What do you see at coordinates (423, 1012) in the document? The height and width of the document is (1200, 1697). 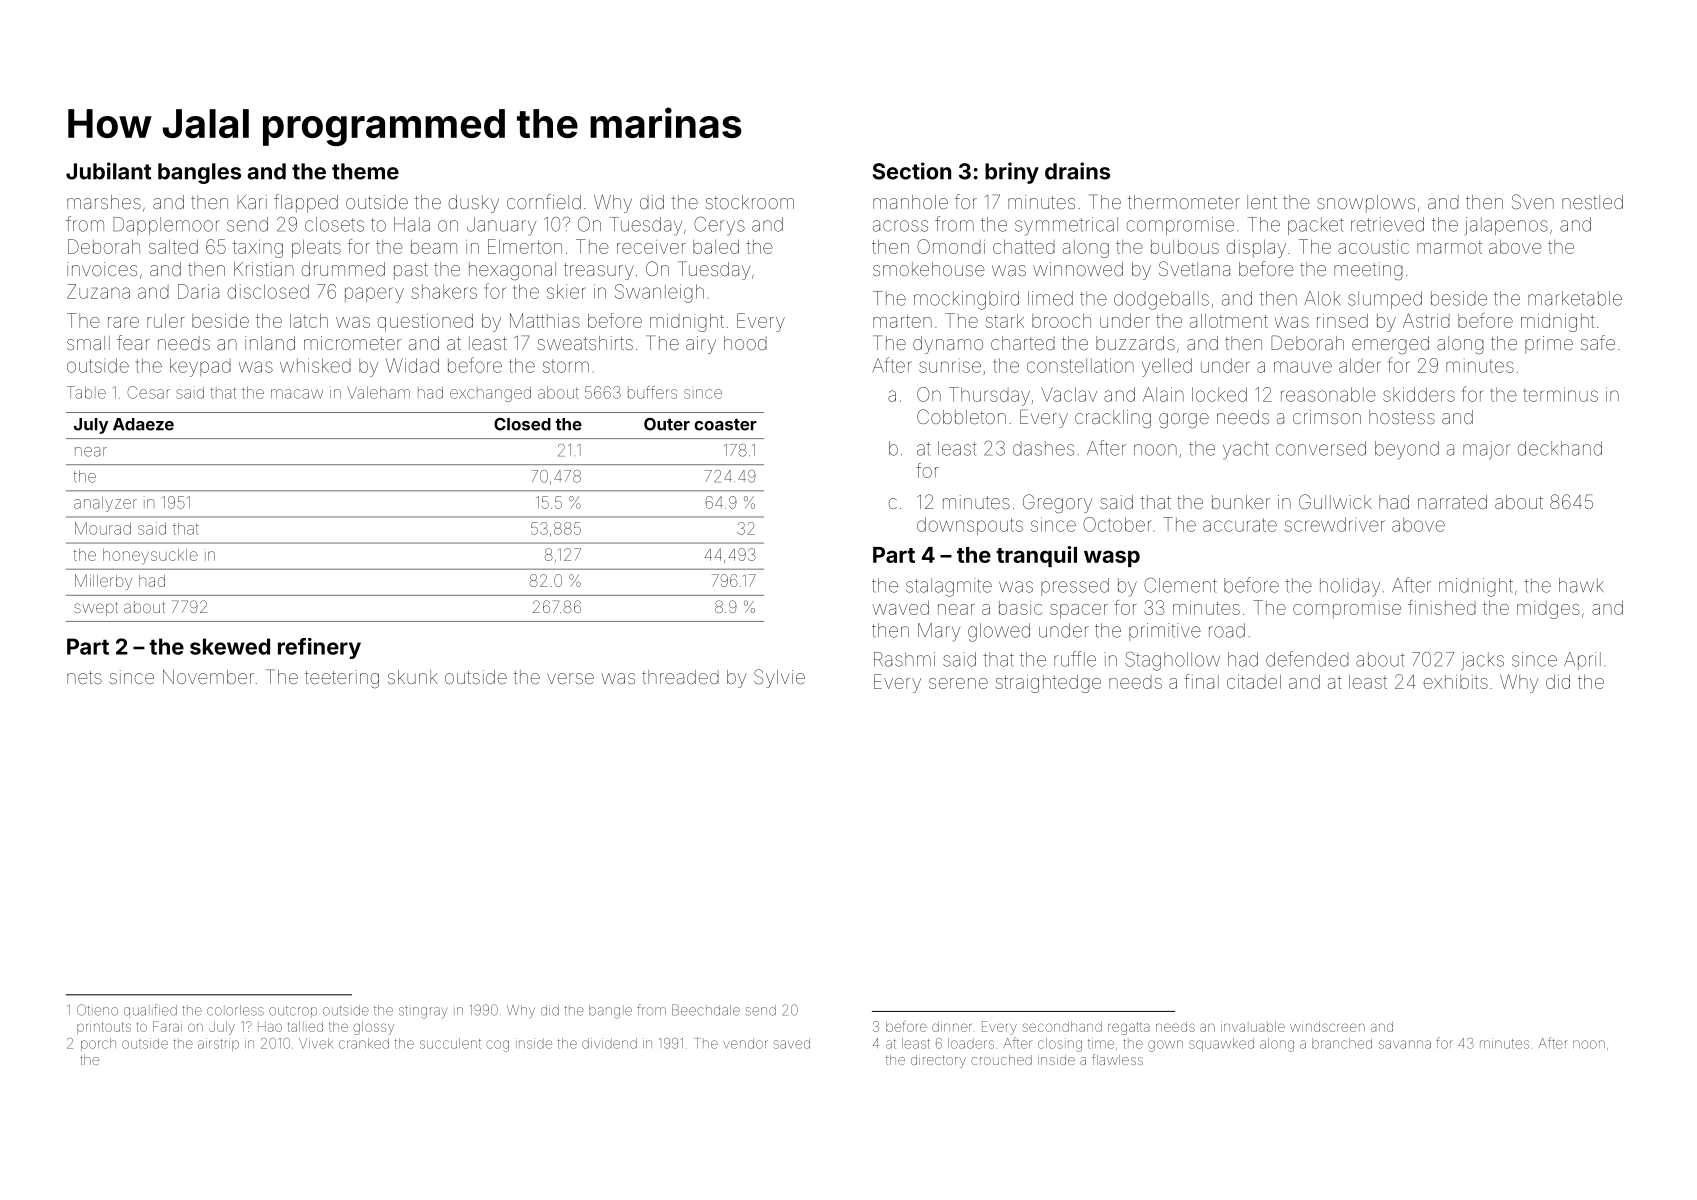 I see `stingray` at bounding box center [423, 1012].
